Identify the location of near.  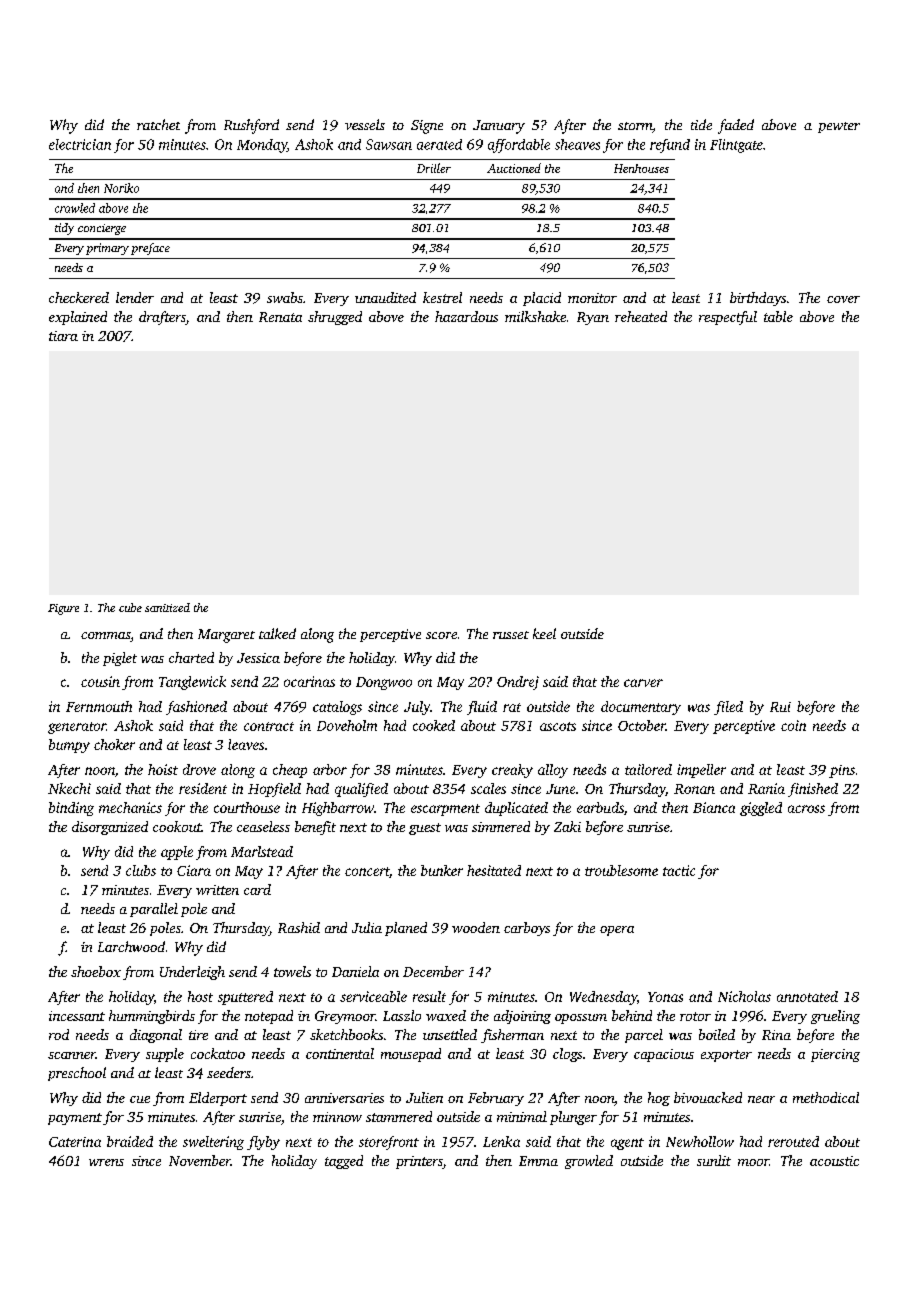
(761, 1099).
